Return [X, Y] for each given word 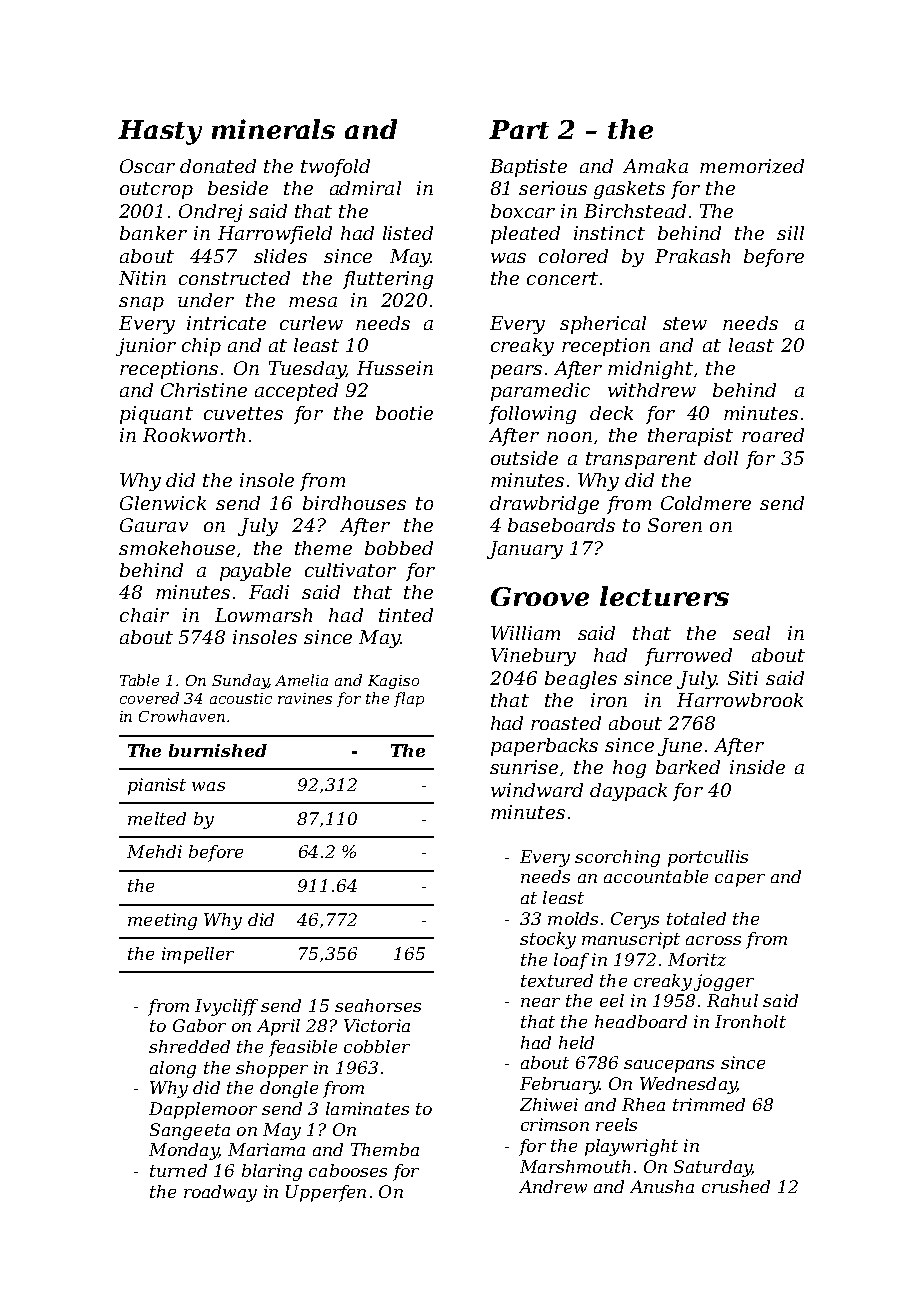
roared [773, 435]
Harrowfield [275, 235]
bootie [404, 413]
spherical [603, 325]
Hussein [395, 368]
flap [409, 699]
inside [757, 767]
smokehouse [177, 548]
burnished [218, 750]
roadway [220, 1193]
